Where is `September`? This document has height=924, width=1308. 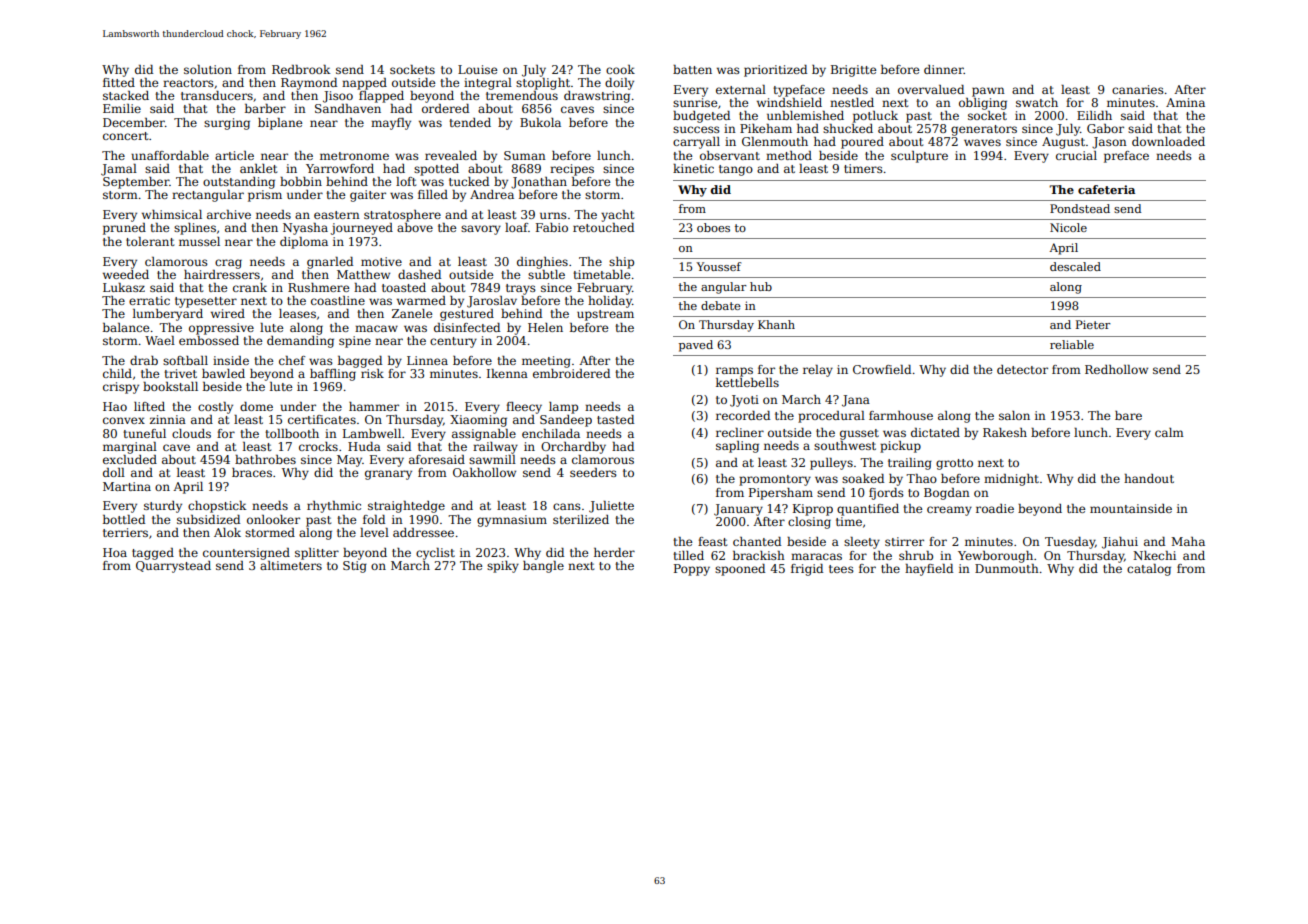 September is located at coordinates (136, 183).
